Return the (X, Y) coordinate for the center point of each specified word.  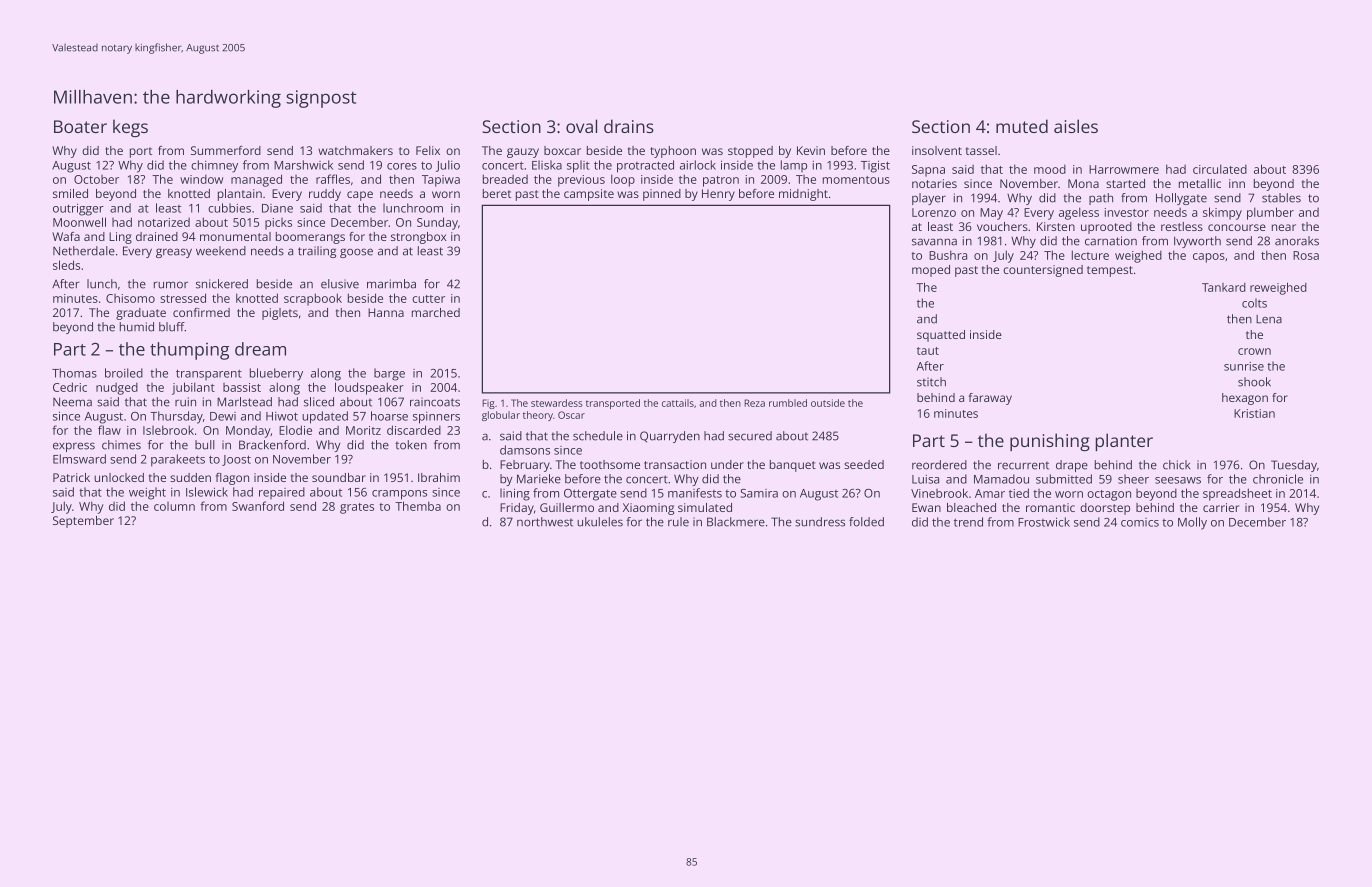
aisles (1076, 126)
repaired (282, 493)
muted (1022, 126)
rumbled (788, 403)
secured (750, 436)
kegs (130, 128)
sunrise (1244, 366)
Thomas (74, 373)
